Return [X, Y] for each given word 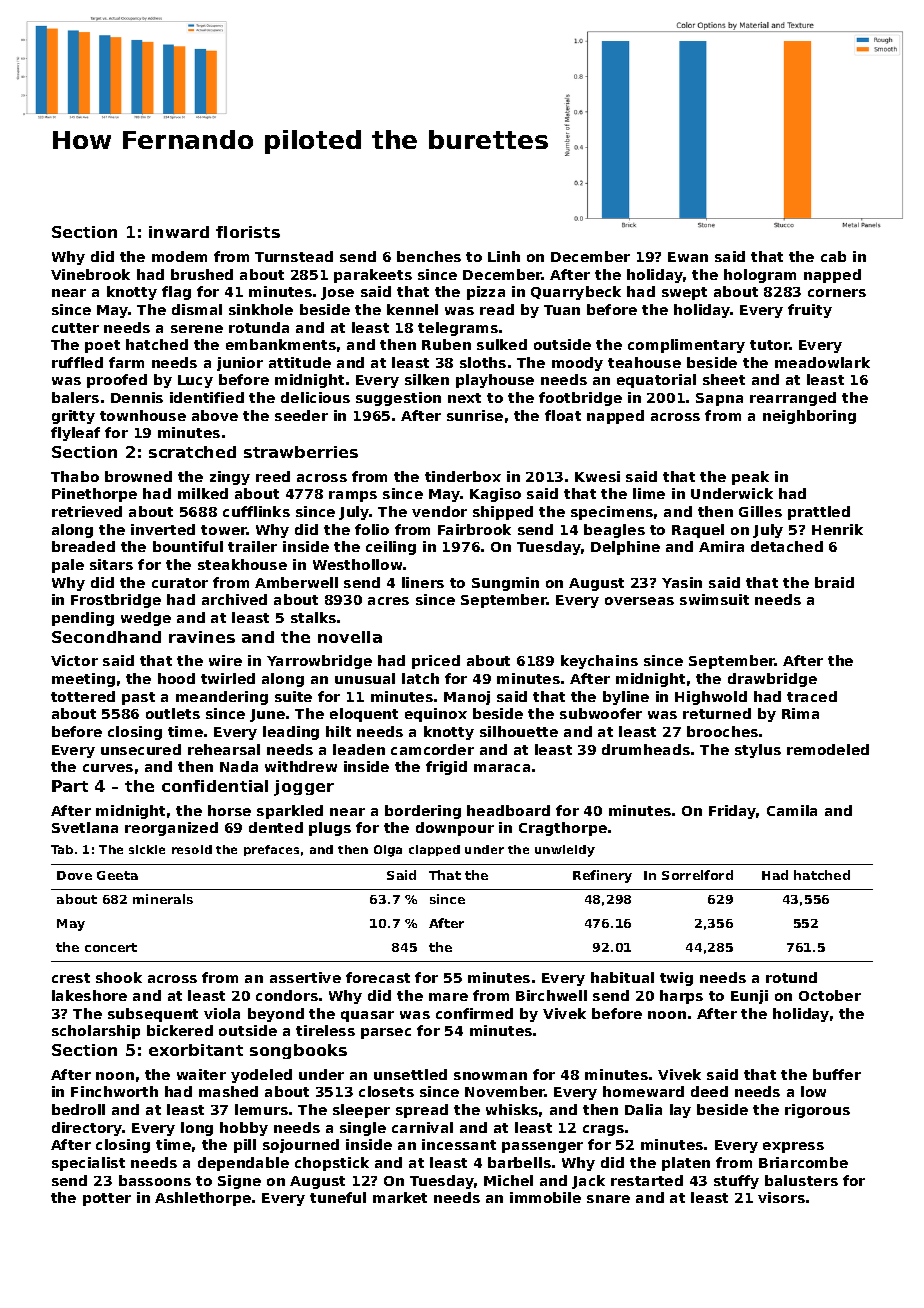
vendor [439, 511]
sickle [147, 849]
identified [207, 397]
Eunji [749, 997]
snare [608, 1199]
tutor [770, 345]
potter [107, 1199]
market [400, 1197]
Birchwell [551, 995]
